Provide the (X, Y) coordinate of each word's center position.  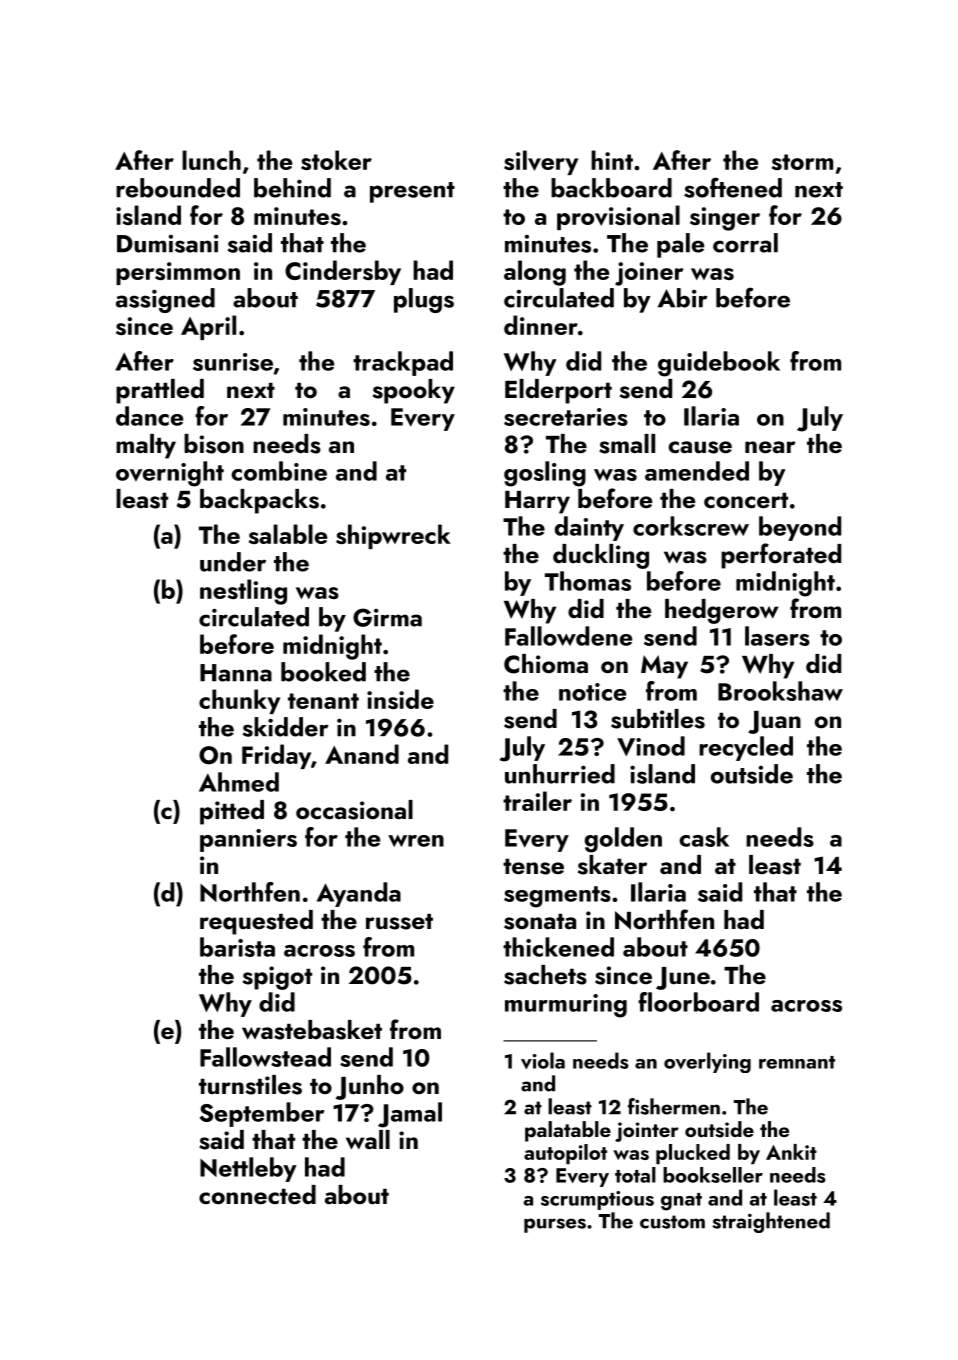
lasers (777, 636)
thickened (558, 947)
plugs (424, 300)
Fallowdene (568, 636)
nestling (243, 592)
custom (672, 1222)
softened (733, 187)
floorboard (698, 1002)
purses (555, 1225)
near (770, 447)
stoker (336, 160)
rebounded (178, 188)
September (262, 1114)
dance (149, 416)
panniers (248, 840)
